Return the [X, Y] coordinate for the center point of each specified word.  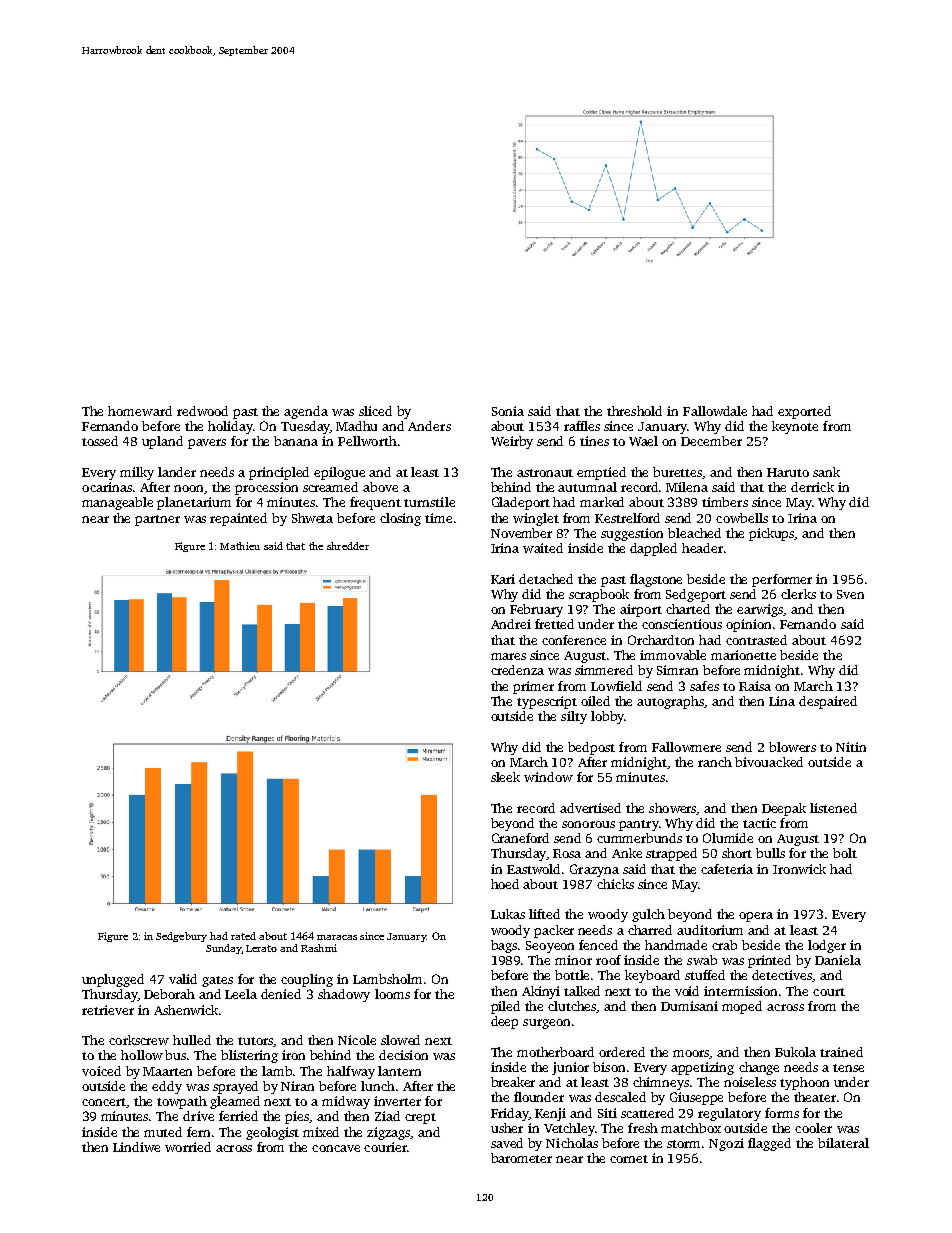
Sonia [508, 411]
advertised [590, 808]
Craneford [520, 838]
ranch [715, 762]
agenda [306, 412]
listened [833, 808]
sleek [505, 777]
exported [804, 412]
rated [243, 936]
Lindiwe [136, 1147]
